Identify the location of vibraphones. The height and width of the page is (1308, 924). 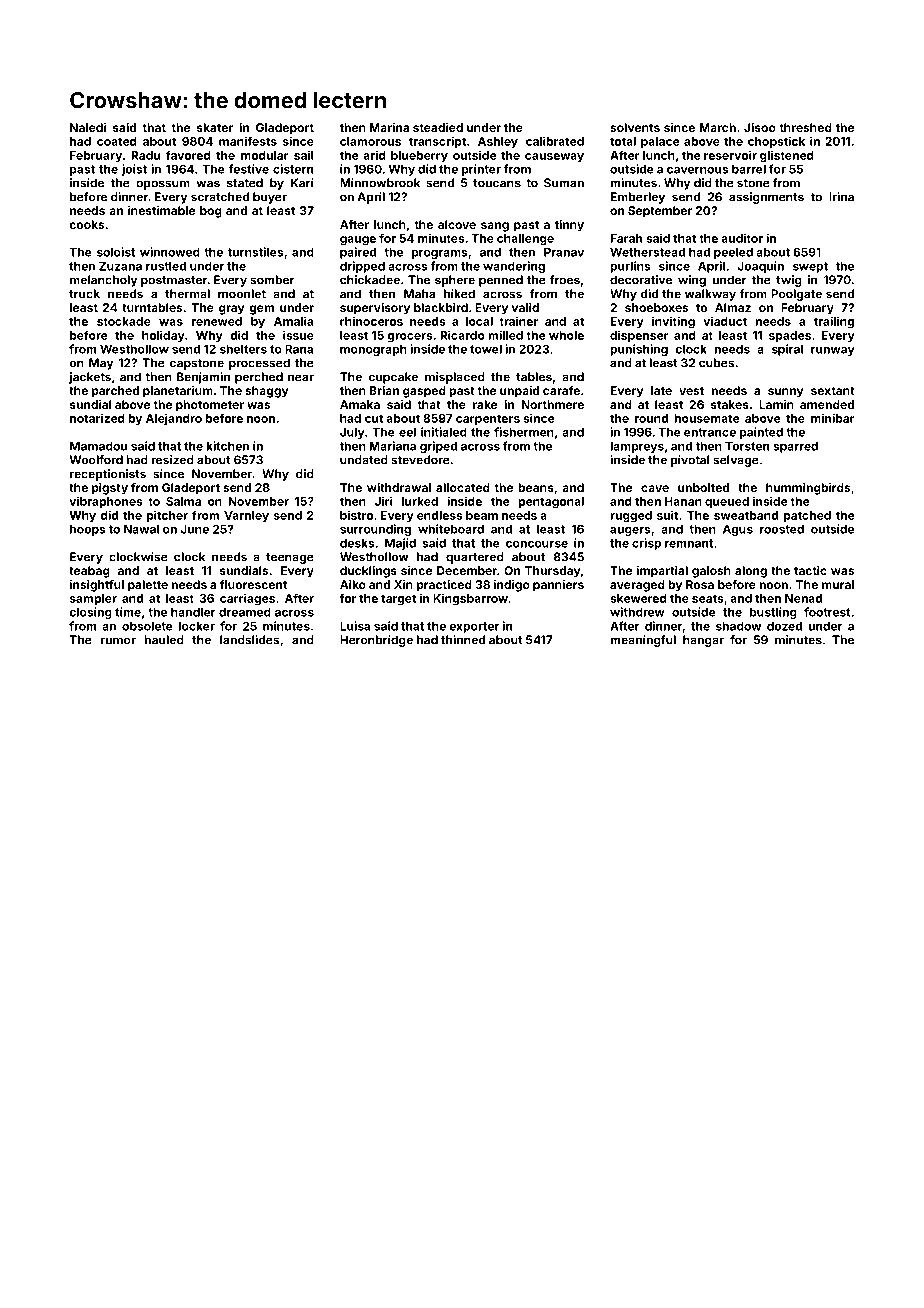
(106, 502).
